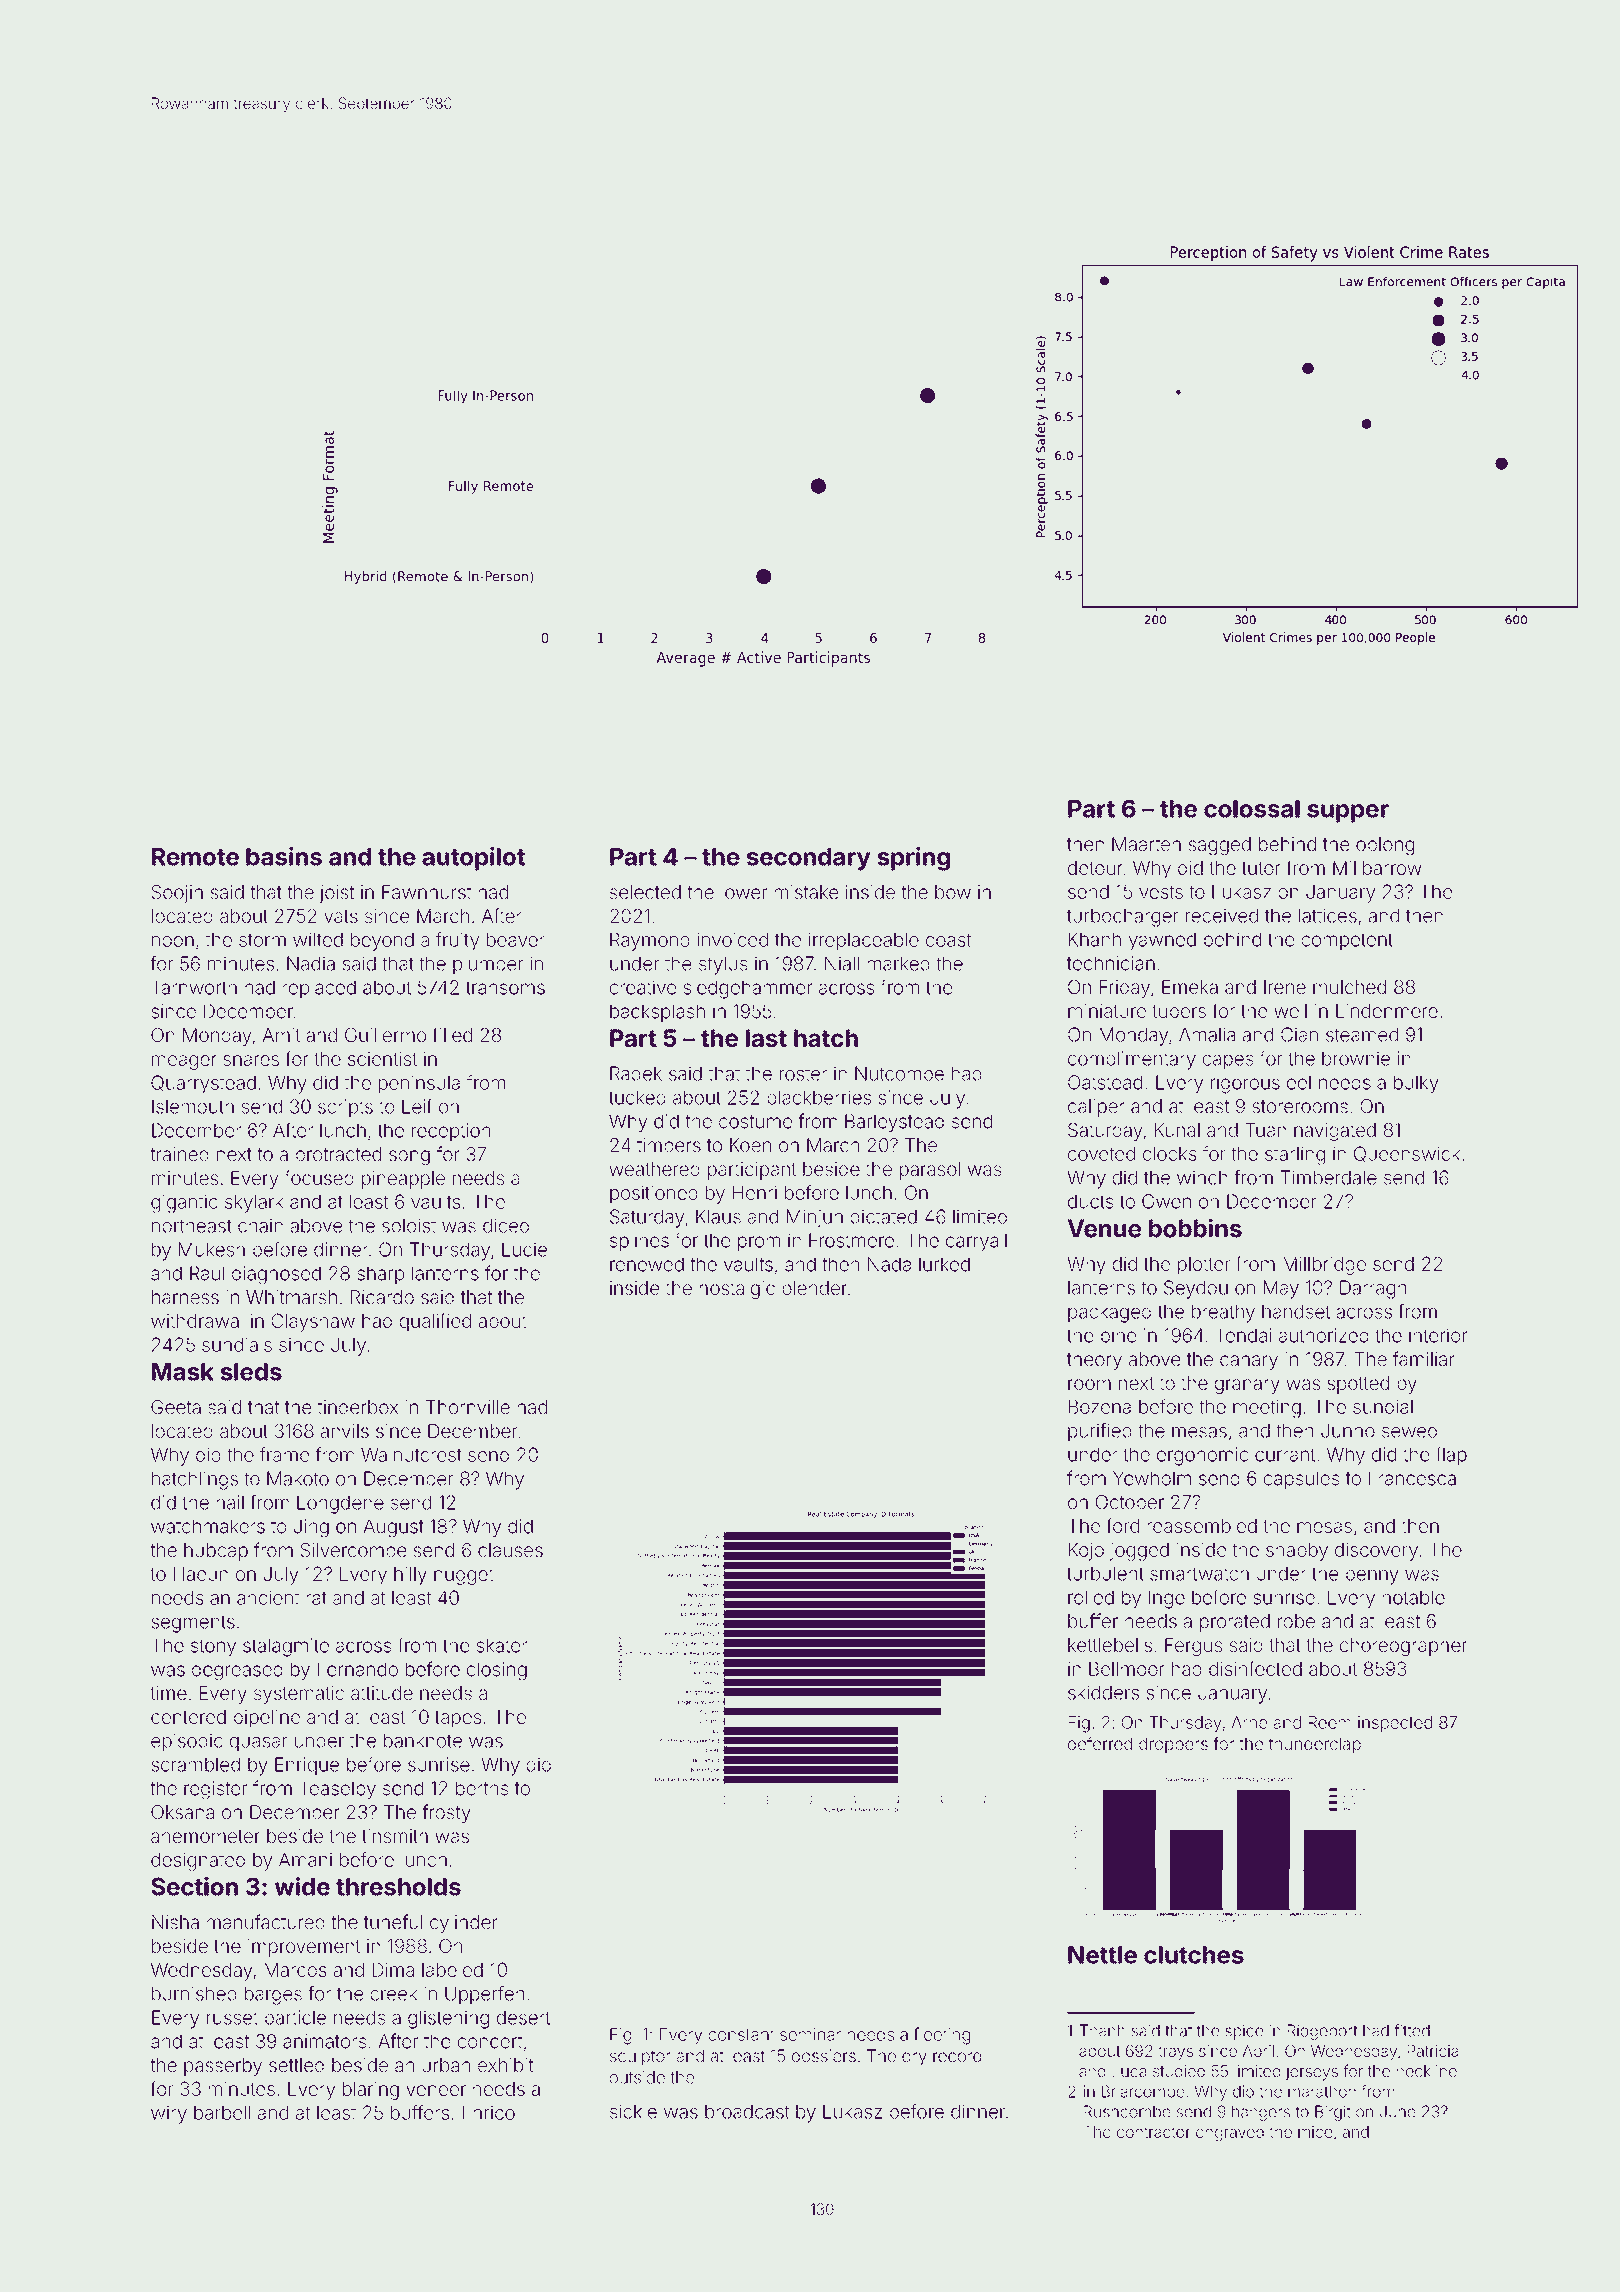 The width and height of the screenshot is (1620, 2292). Describe the element at coordinates (1153, 2132) in the screenshot. I see `contractor` at that location.
